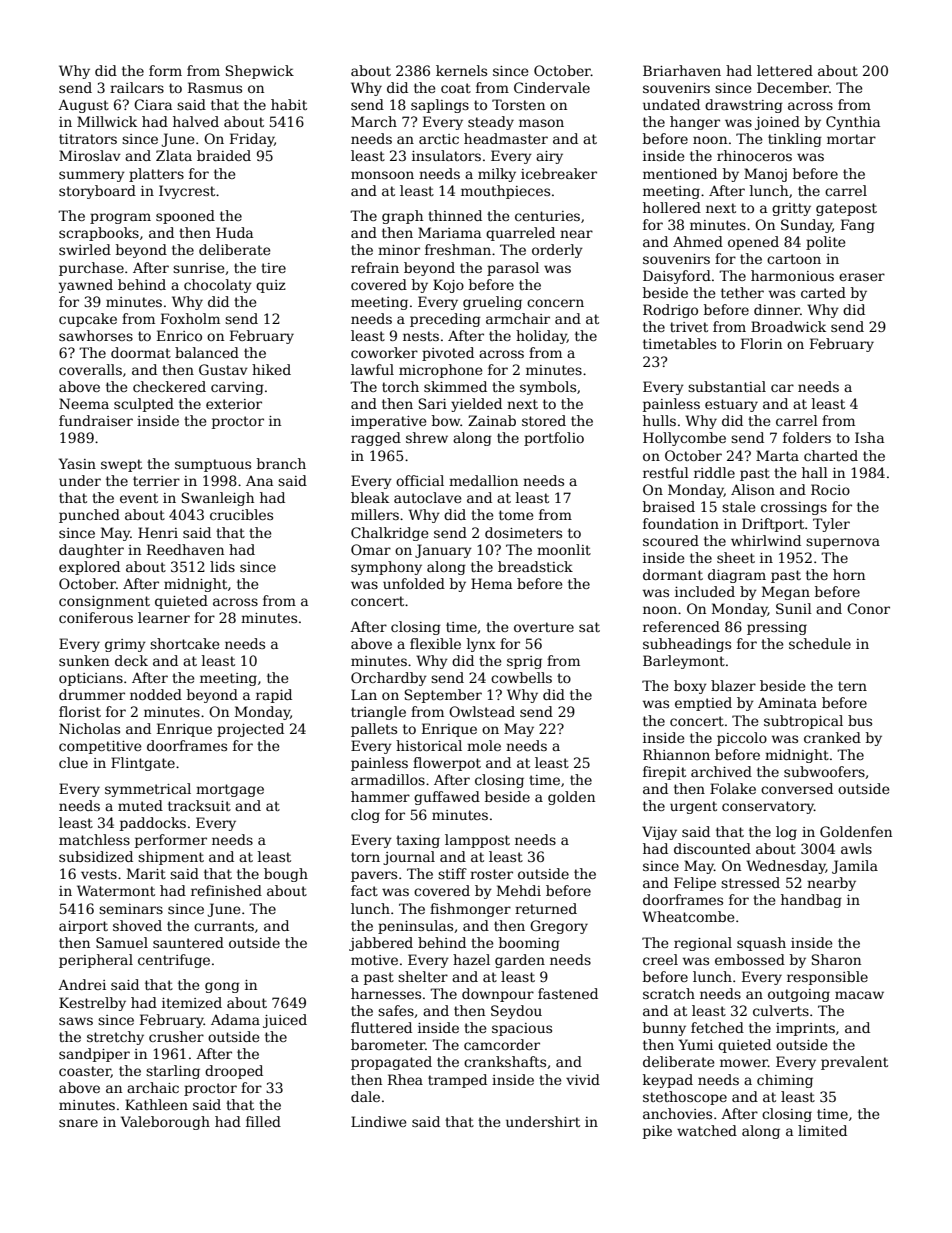 Image resolution: width=952 pixels, height=1233 pixels. Describe the element at coordinates (461, 70) in the page. I see `kernels` at that location.
